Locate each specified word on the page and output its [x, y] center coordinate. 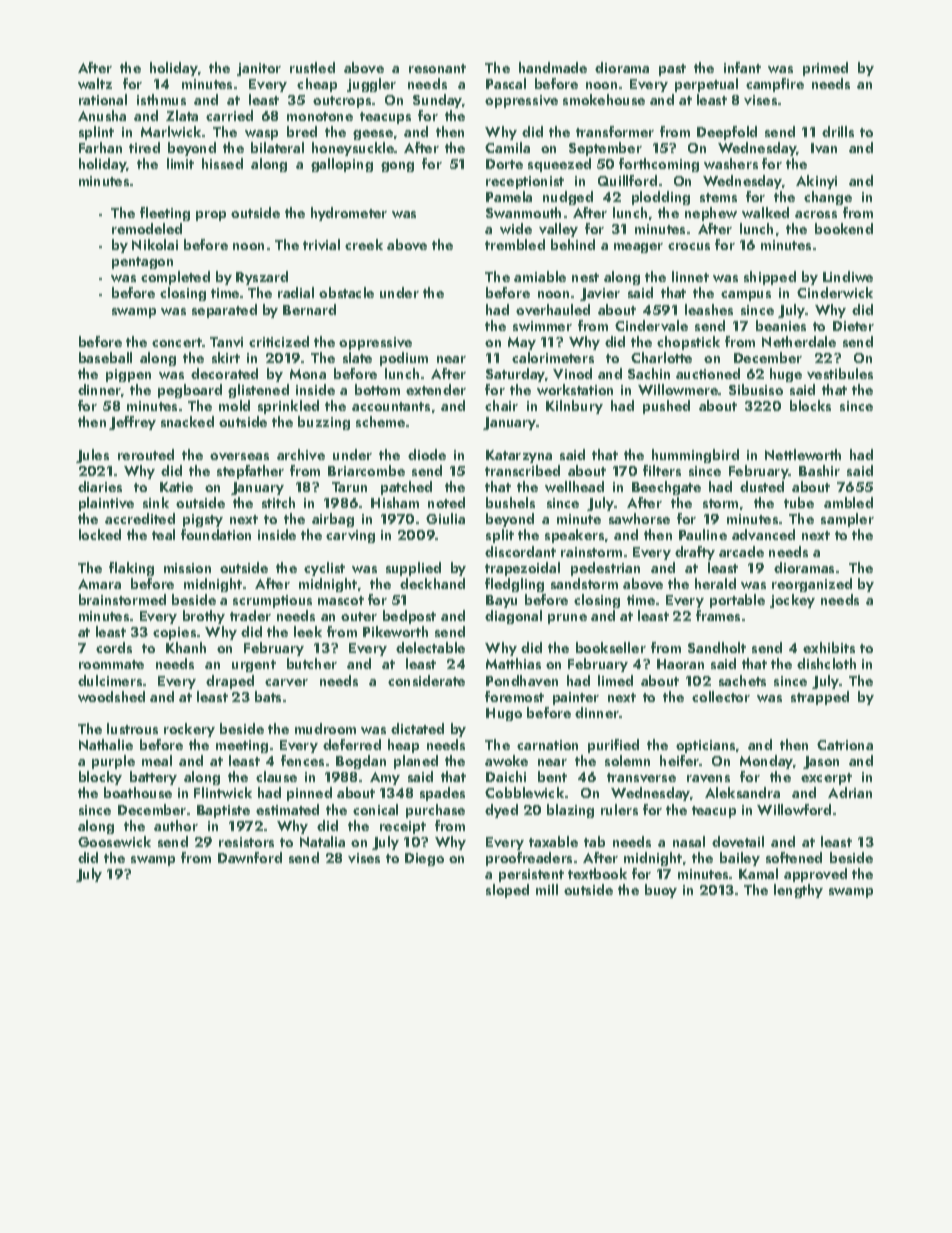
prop [211, 216]
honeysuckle [353, 149]
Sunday [437, 101]
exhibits [829, 647]
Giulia [445, 518]
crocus [689, 246]
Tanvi [226, 342]
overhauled [553, 309]
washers [731, 163]
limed [615, 680]
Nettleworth [803, 454]
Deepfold [727, 133]
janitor [259, 69]
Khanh [186, 647]
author [176, 825]
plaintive [106, 504]
